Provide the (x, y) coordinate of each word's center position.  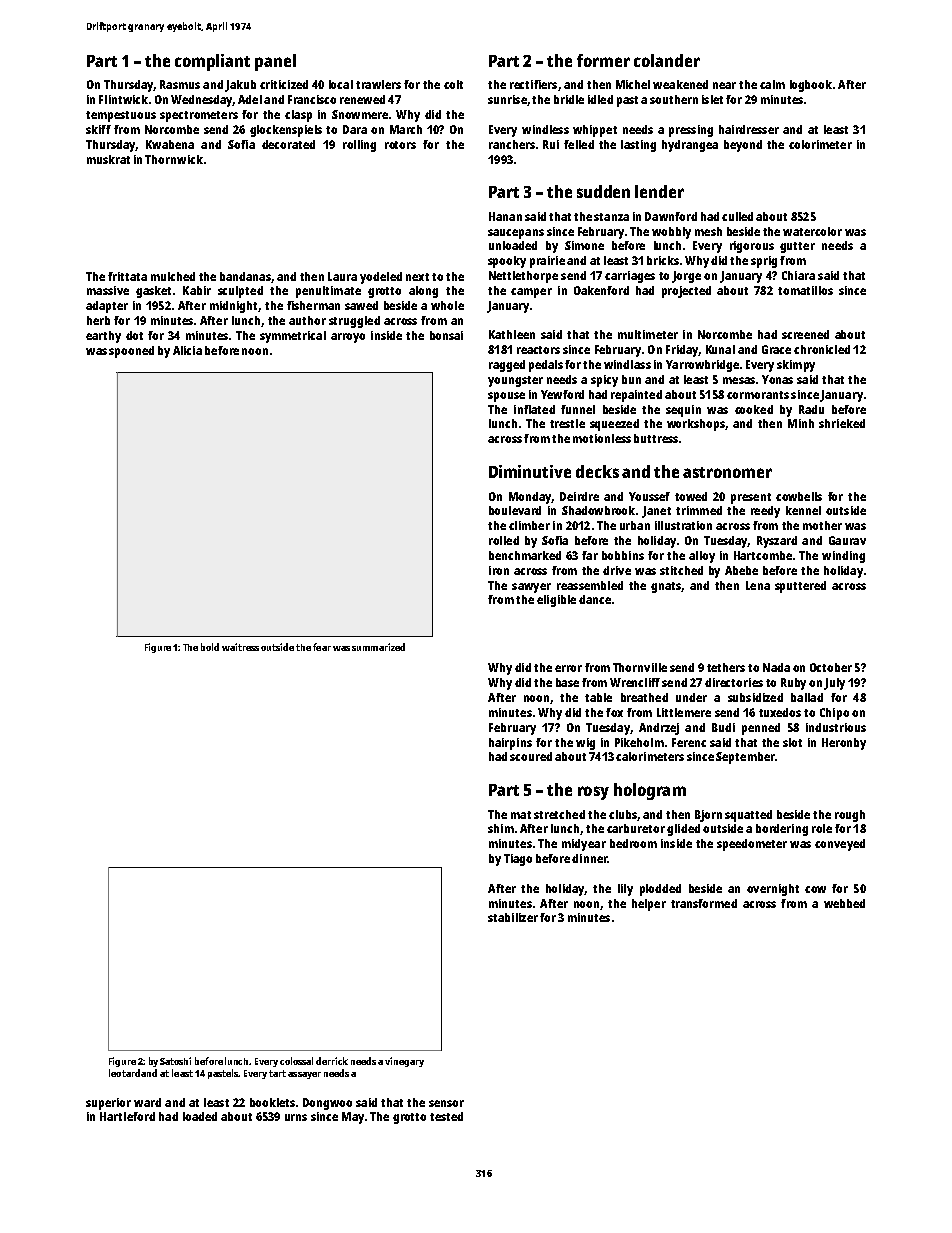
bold (210, 647)
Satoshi (175, 1061)
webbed (844, 903)
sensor (446, 1103)
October (831, 667)
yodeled (381, 278)
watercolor (812, 231)
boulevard (515, 510)
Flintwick (123, 99)
